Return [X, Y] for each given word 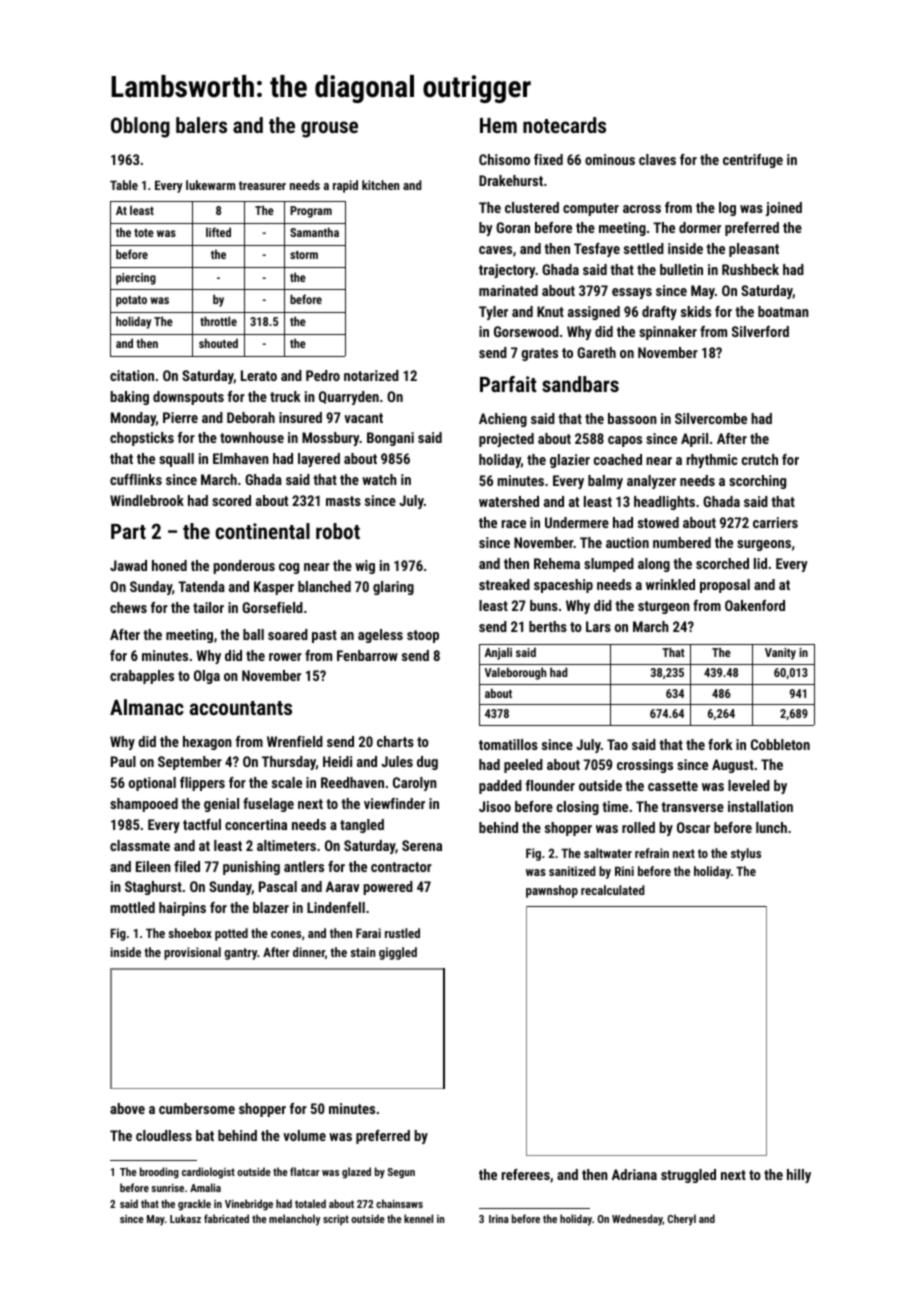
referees [525, 1174]
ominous [610, 159]
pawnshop [552, 891]
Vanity [780, 654]
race [513, 524]
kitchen [380, 185]
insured [300, 417]
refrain [652, 853]
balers [201, 125]
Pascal [278, 886]
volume [304, 1135]
